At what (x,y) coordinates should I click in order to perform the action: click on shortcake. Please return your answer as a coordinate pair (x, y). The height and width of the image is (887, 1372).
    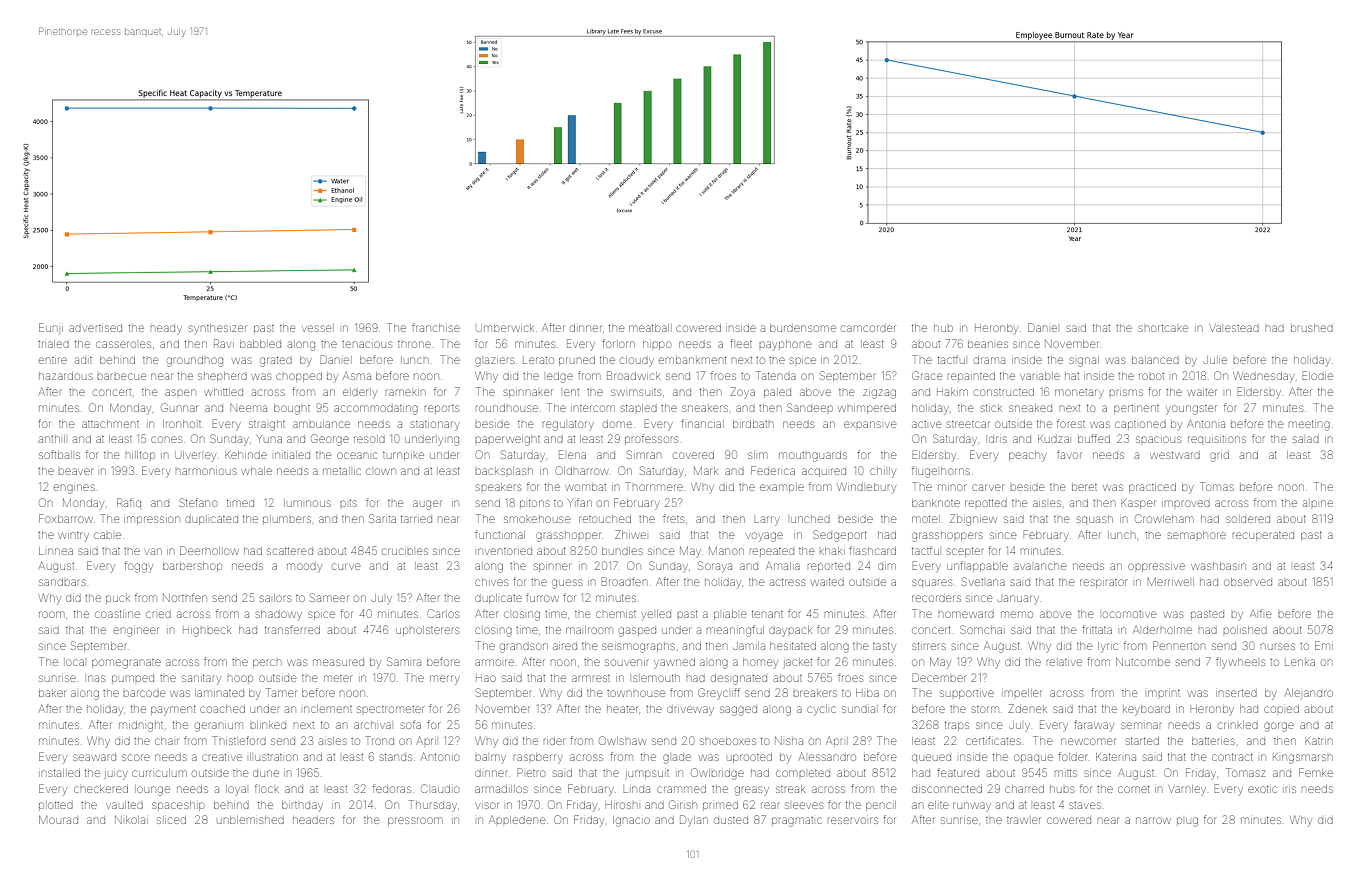
    Looking at the image, I should click on (1163, 328).
